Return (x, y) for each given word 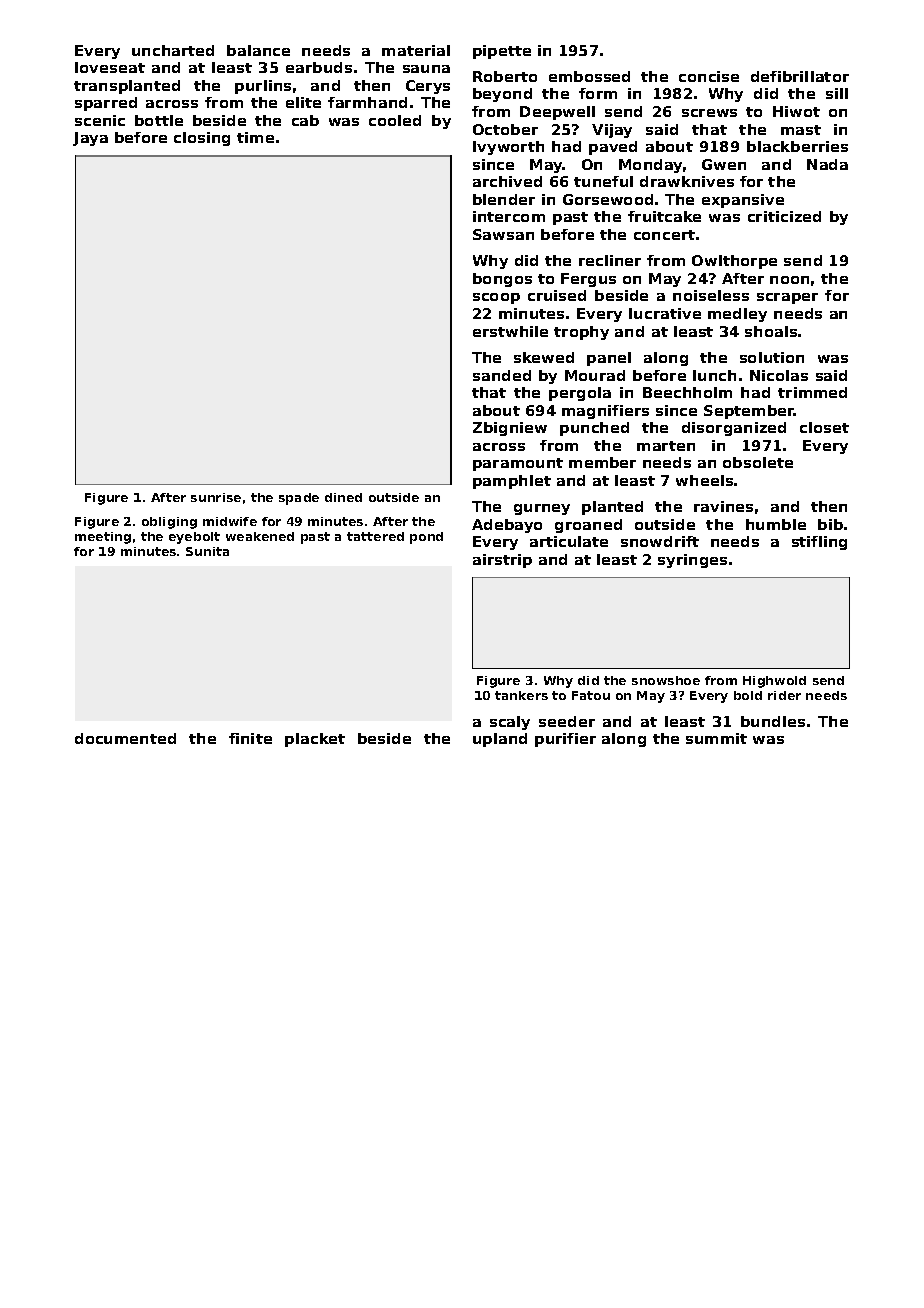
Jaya (90, 139)
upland (500, 740)
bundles (773, 721)
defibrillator (800, 76)
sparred (106, 104)
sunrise (216, 497)
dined (343, 497)
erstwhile (510, 331)
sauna (426, 69)
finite (250, 738)
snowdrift (660, 541)
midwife (230, 521)
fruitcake (664, 216)
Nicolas (779, 375)
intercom (509, 216)
